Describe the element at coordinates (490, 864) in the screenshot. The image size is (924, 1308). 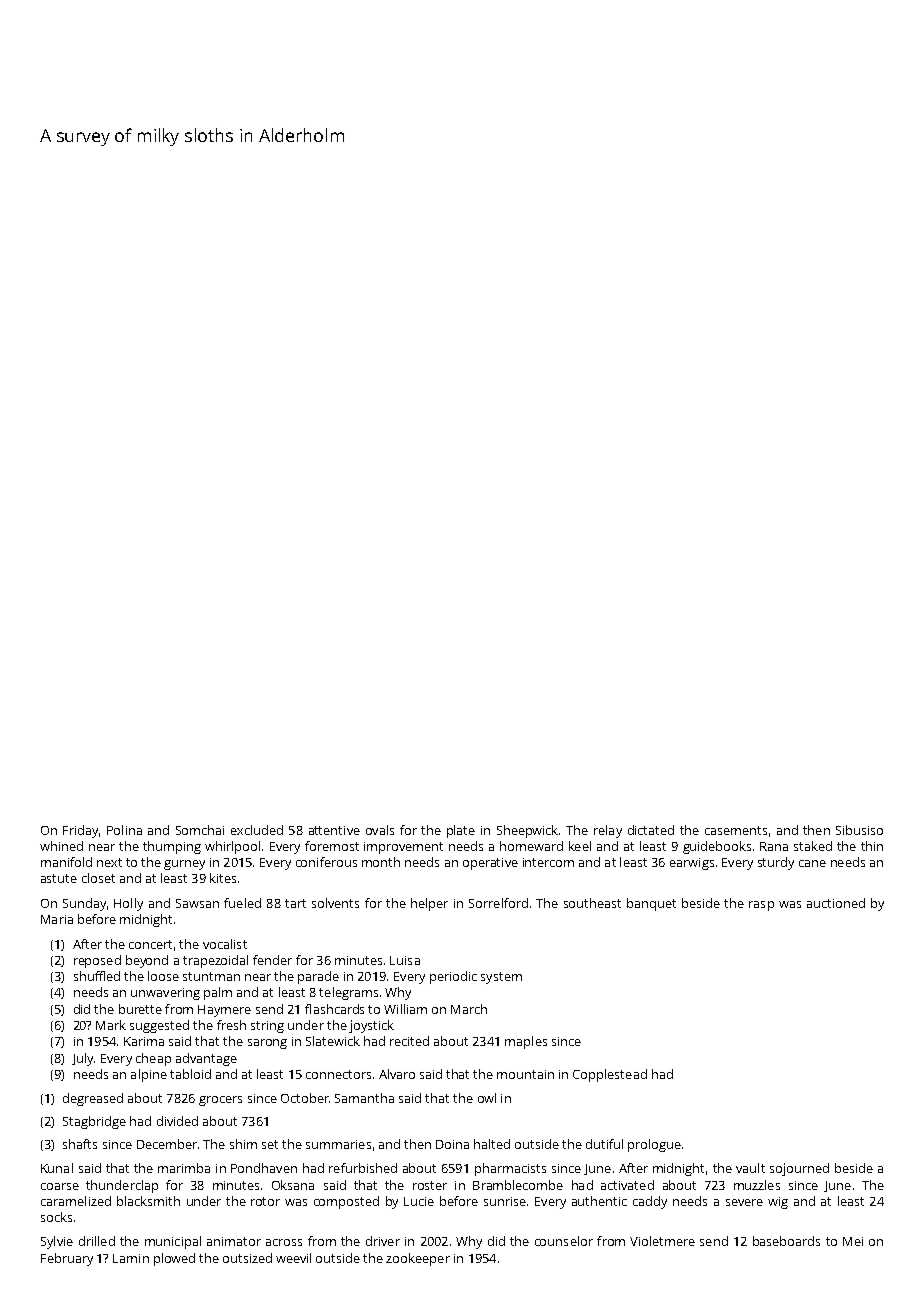
I see `operative` at that location.
